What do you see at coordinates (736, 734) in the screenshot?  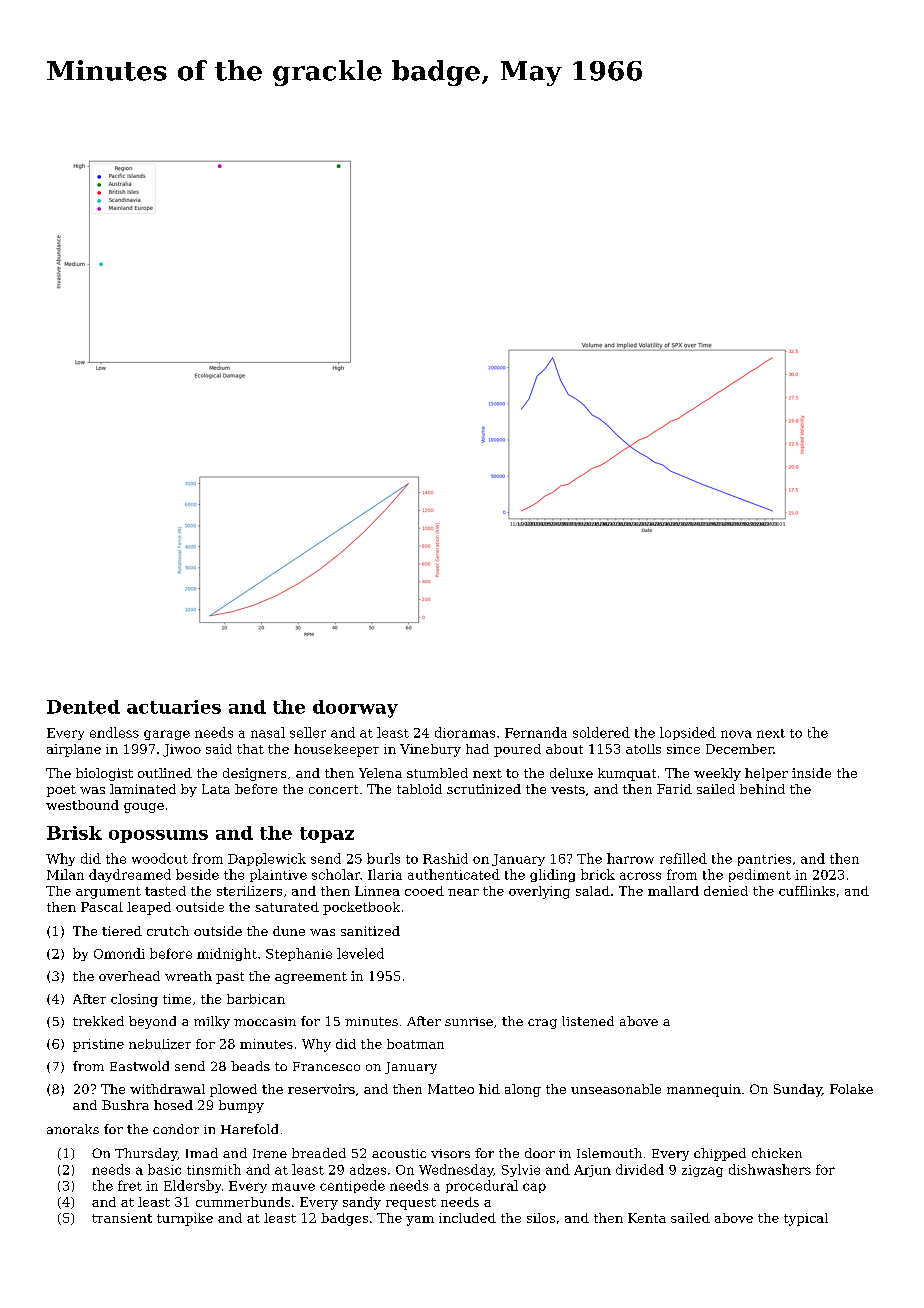 I see `nova` at bounding box center [736, 734].
